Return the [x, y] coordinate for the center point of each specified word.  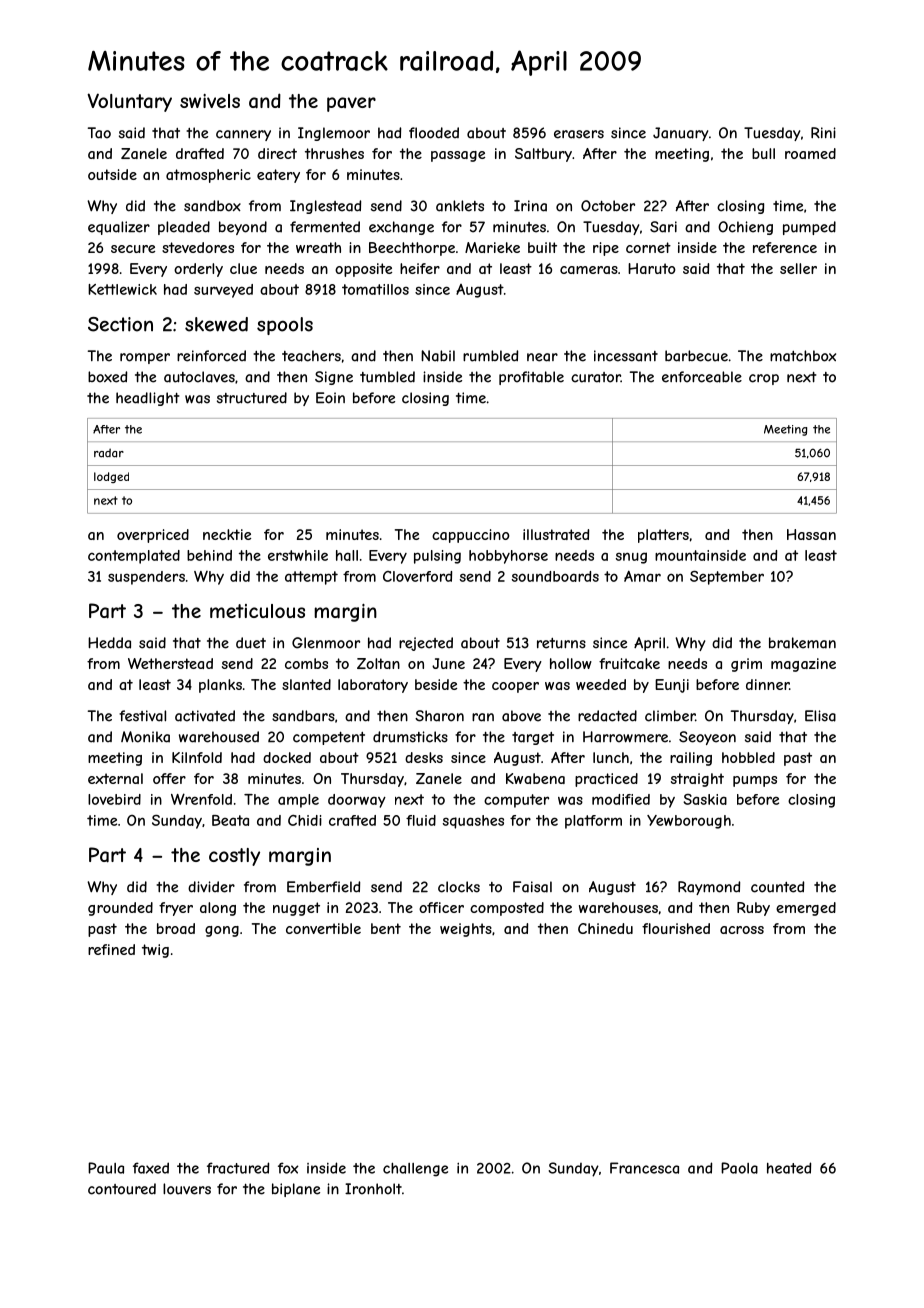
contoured [122, 1189]
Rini [823, 132]
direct [277, 153]
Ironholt [373, 1189]
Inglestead [325, 207]
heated [789, 1168]
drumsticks [410, 737]
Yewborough [689, 822]
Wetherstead [170, 663]
